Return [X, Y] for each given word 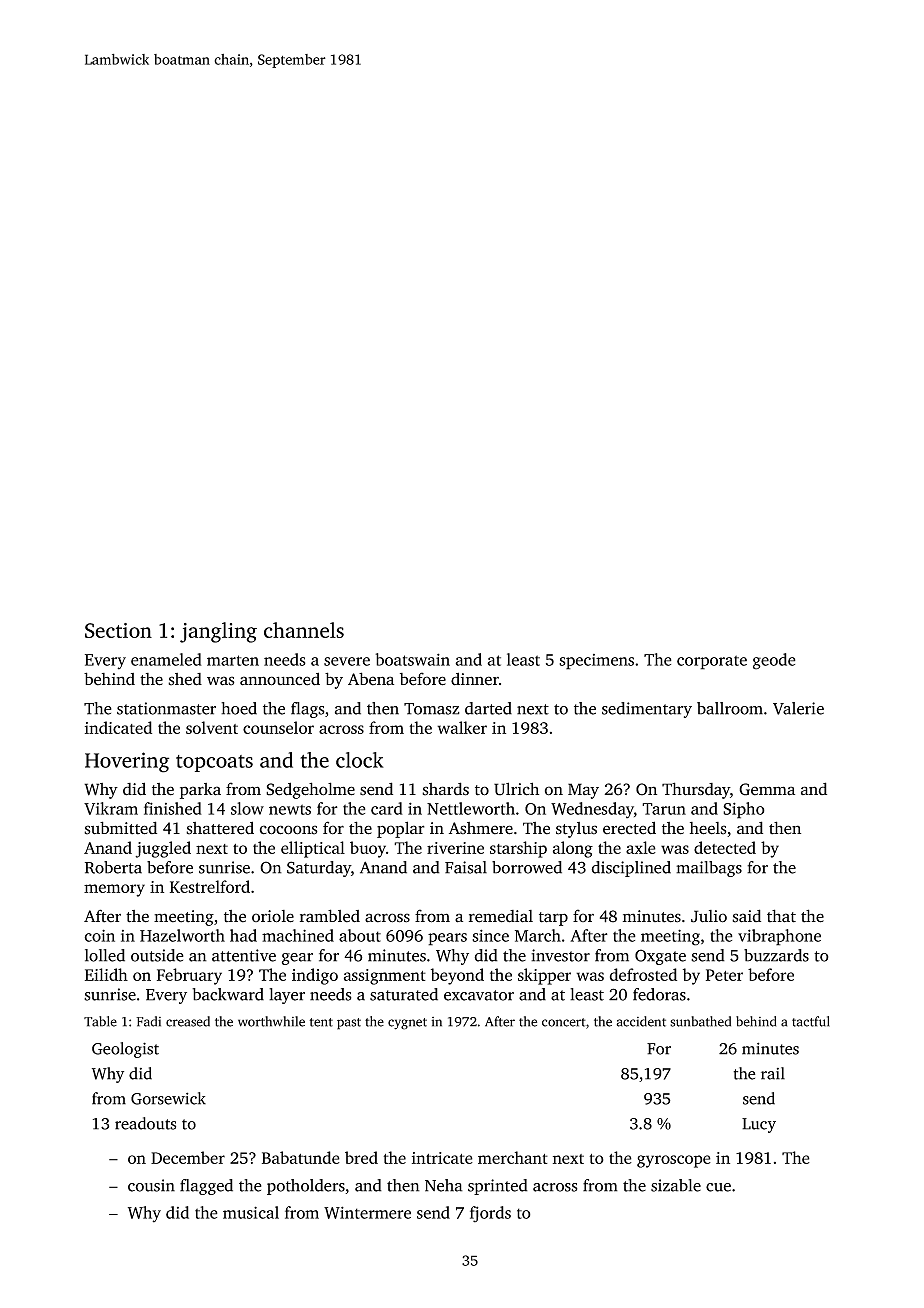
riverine [455, 848]
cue [718, 1187]
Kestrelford [210, 886]
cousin [151, 1185]
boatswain [412, 659]
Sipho [744, 810]
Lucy [759, 1125]
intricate [442, 1158]
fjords [490, 1214]
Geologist [125, 1050]
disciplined [631, 869]
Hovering [127, 762]
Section [118, 630]
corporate [712, 662]
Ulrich [516, 789]
